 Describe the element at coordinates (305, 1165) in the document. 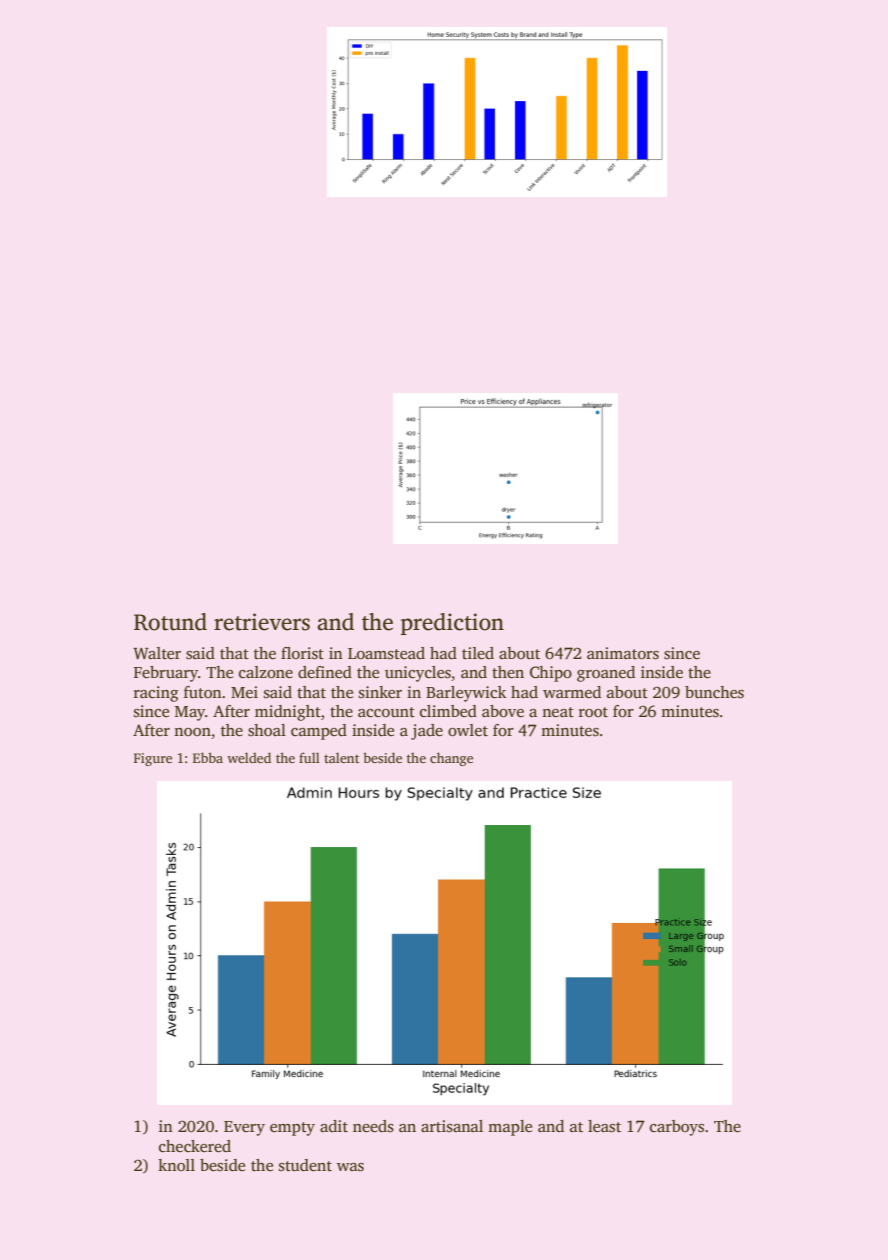

I see `student` at that location.
